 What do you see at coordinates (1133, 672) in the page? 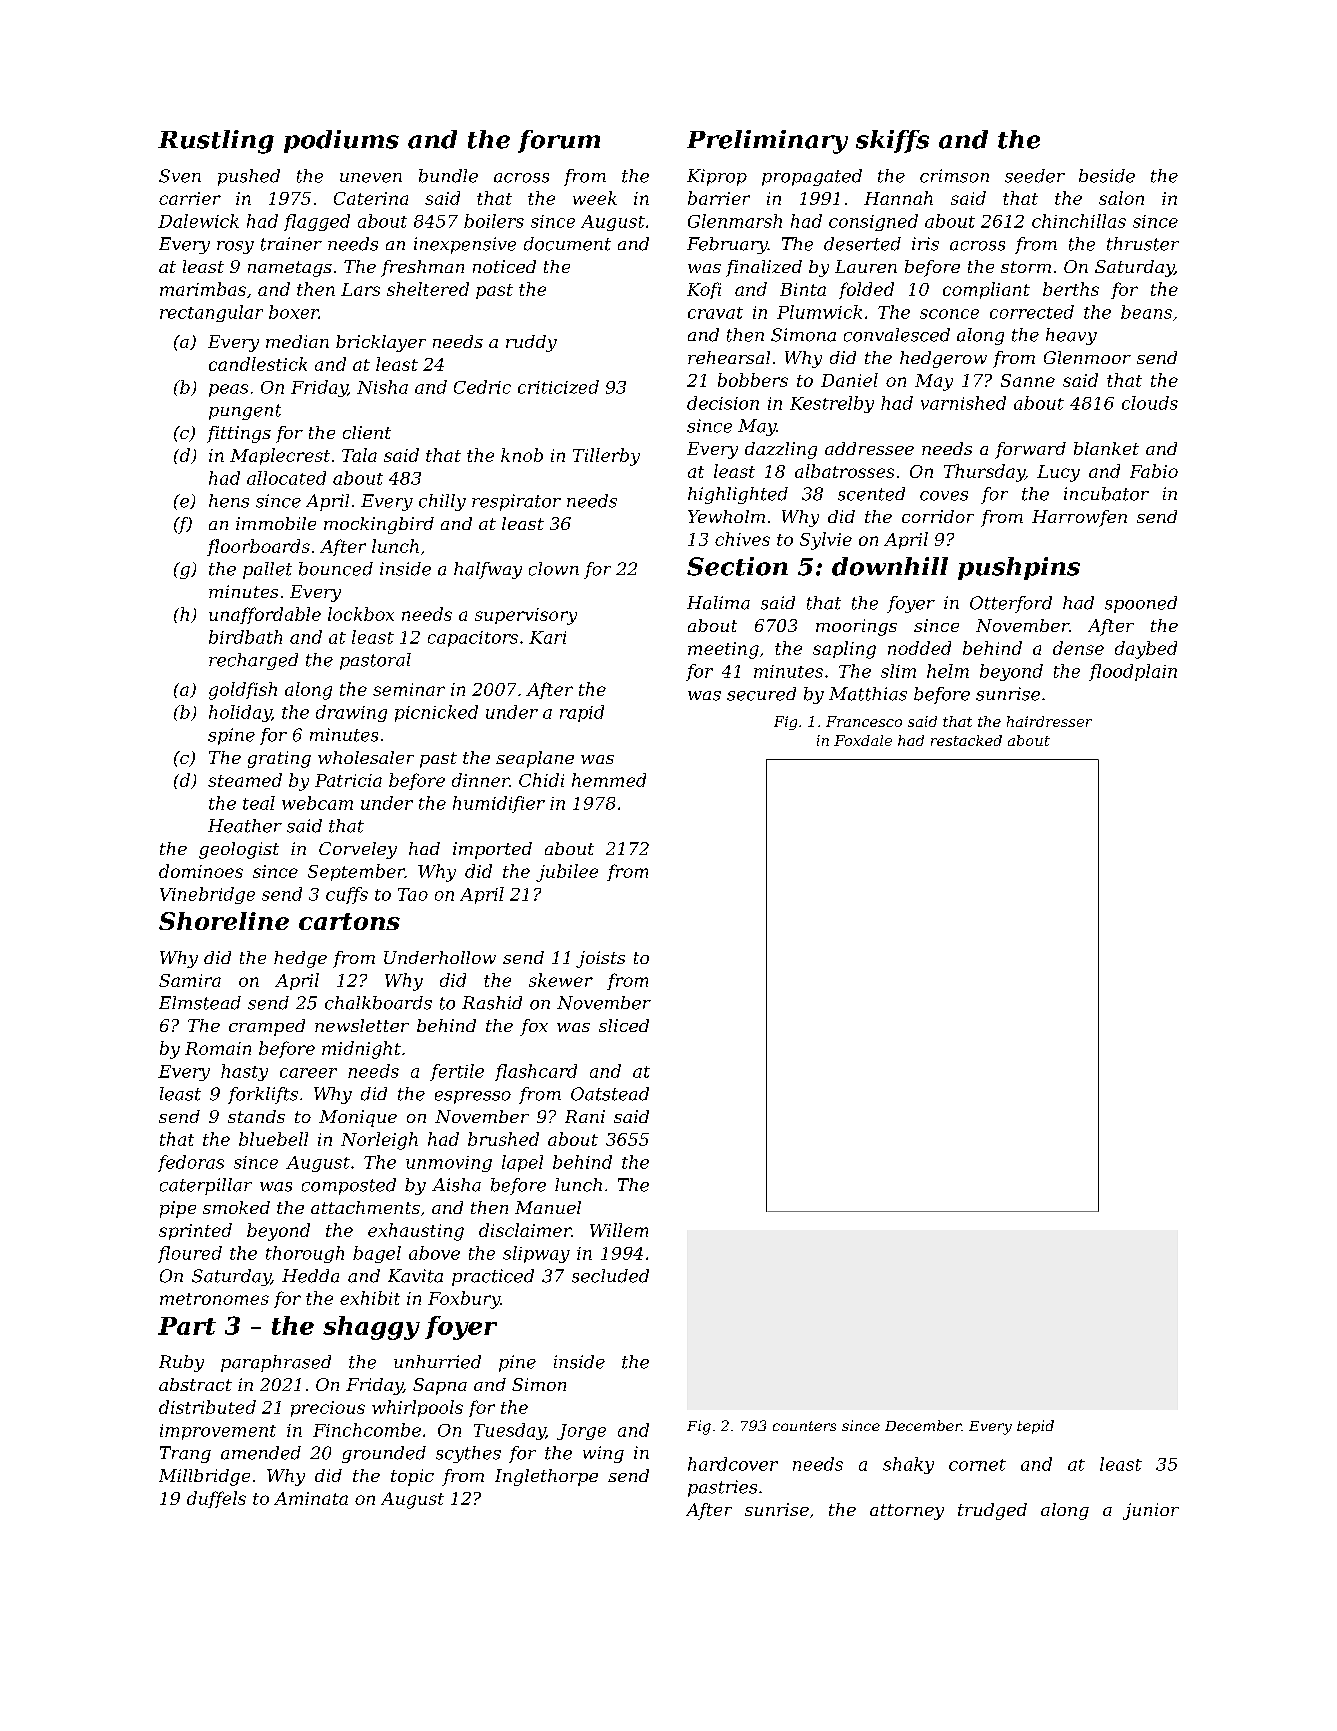
I see `floodplain` at bounding box center [1133, 672].
